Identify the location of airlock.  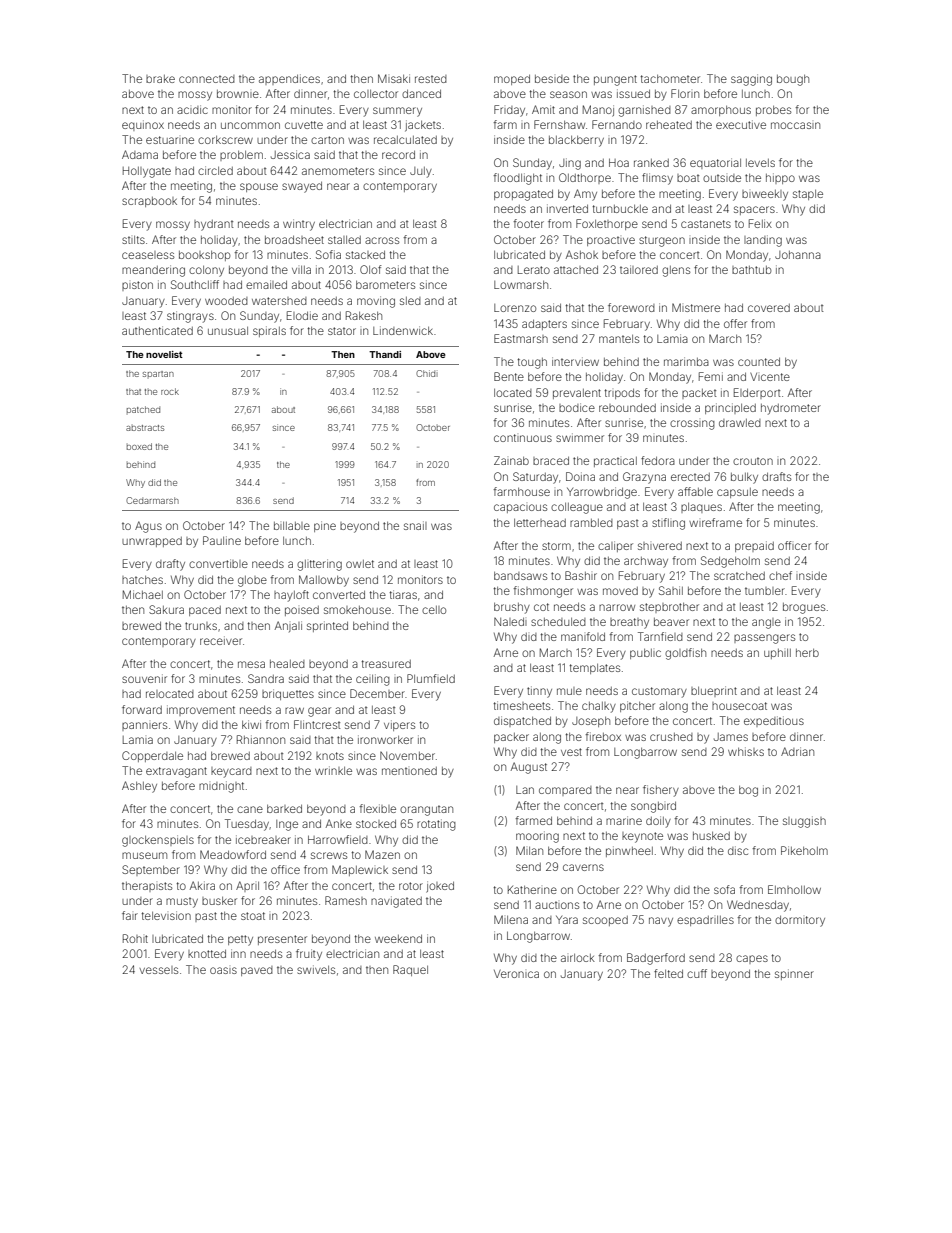
(578, 958).
